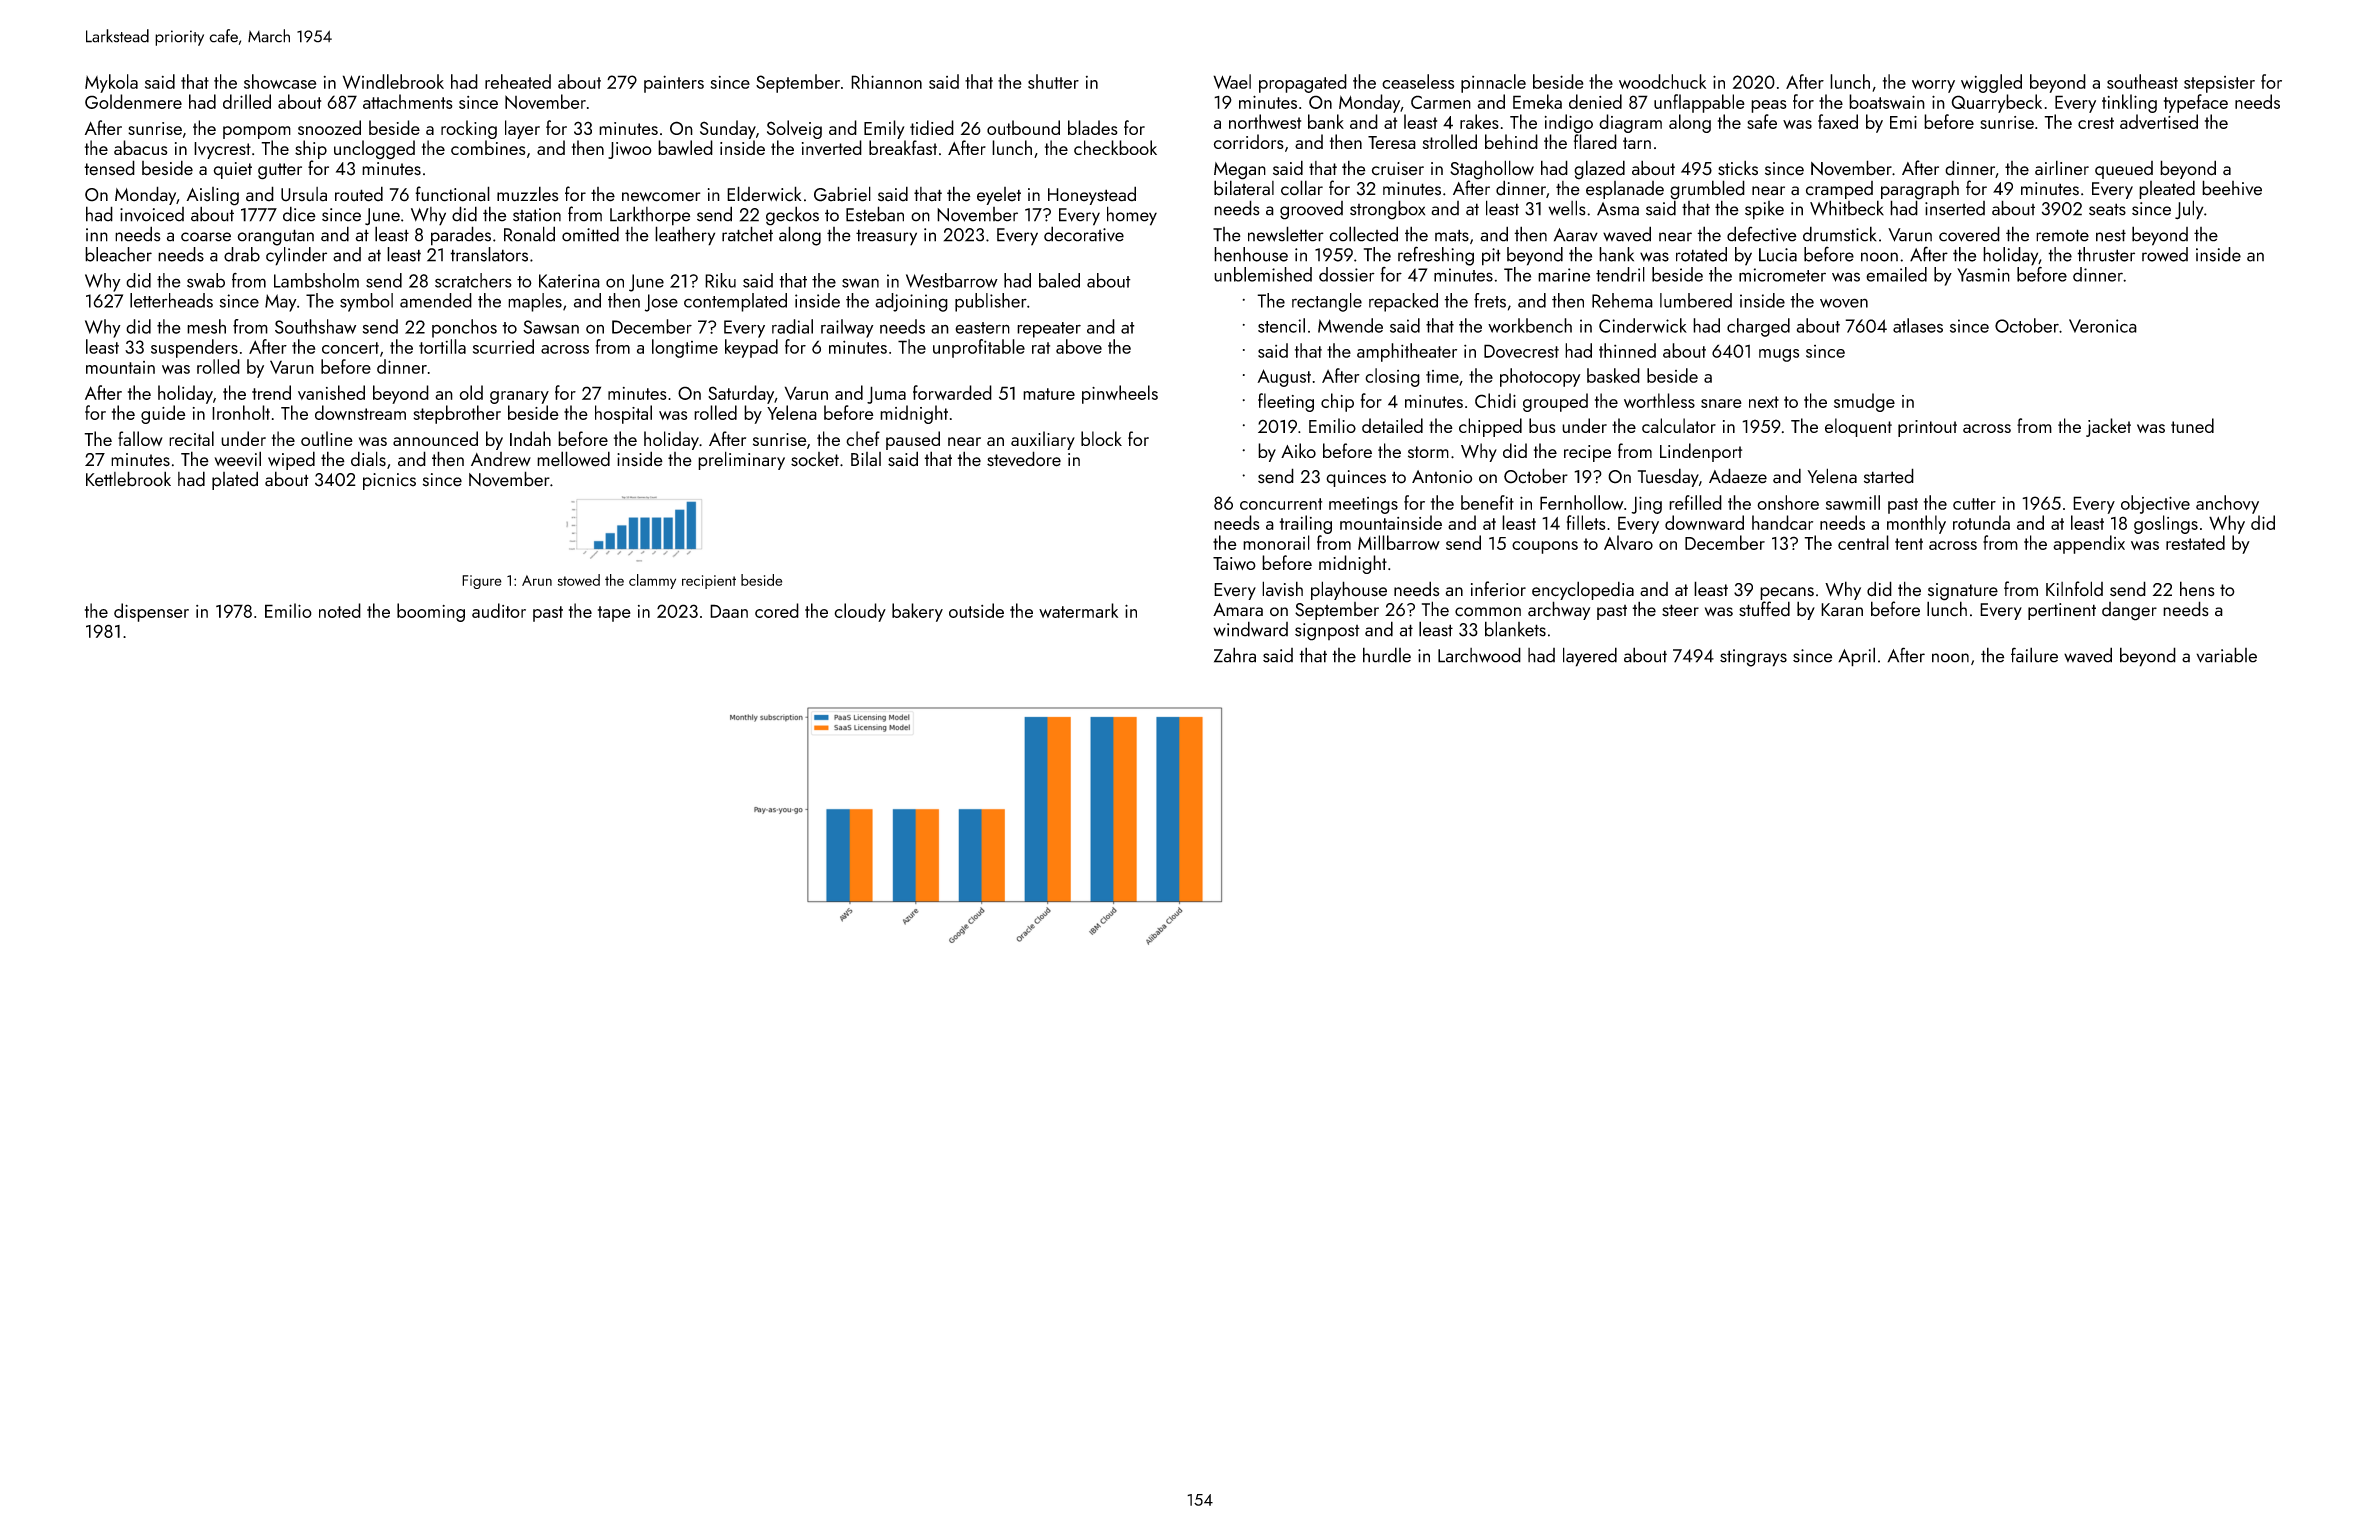 The width and height of the document is (2373, 1535). Describe the element at coordinates (1298, 450) in the document. I see `Aiko` at that location.
